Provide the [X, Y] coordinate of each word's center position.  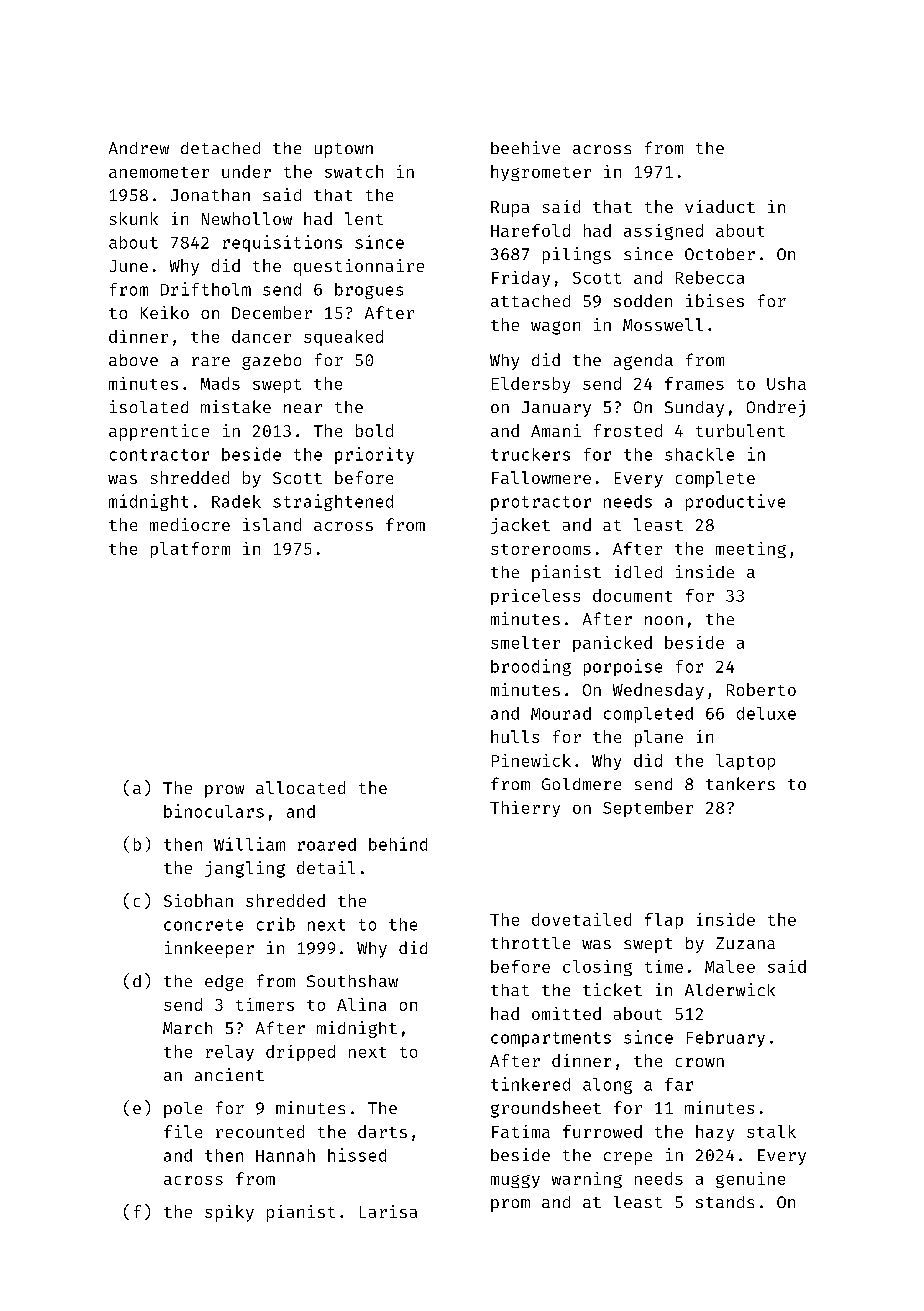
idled [638, 571]
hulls [515, 736]
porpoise [623, 667]
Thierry [525, 809]
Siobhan [198, 900]
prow [224, 791]
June [129, 266]
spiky [229, 1213]
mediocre [190, 524]
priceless [535, 597]
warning [587, 1180]
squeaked [343, 338]
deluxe [766, 713]
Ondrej [776, 408]
